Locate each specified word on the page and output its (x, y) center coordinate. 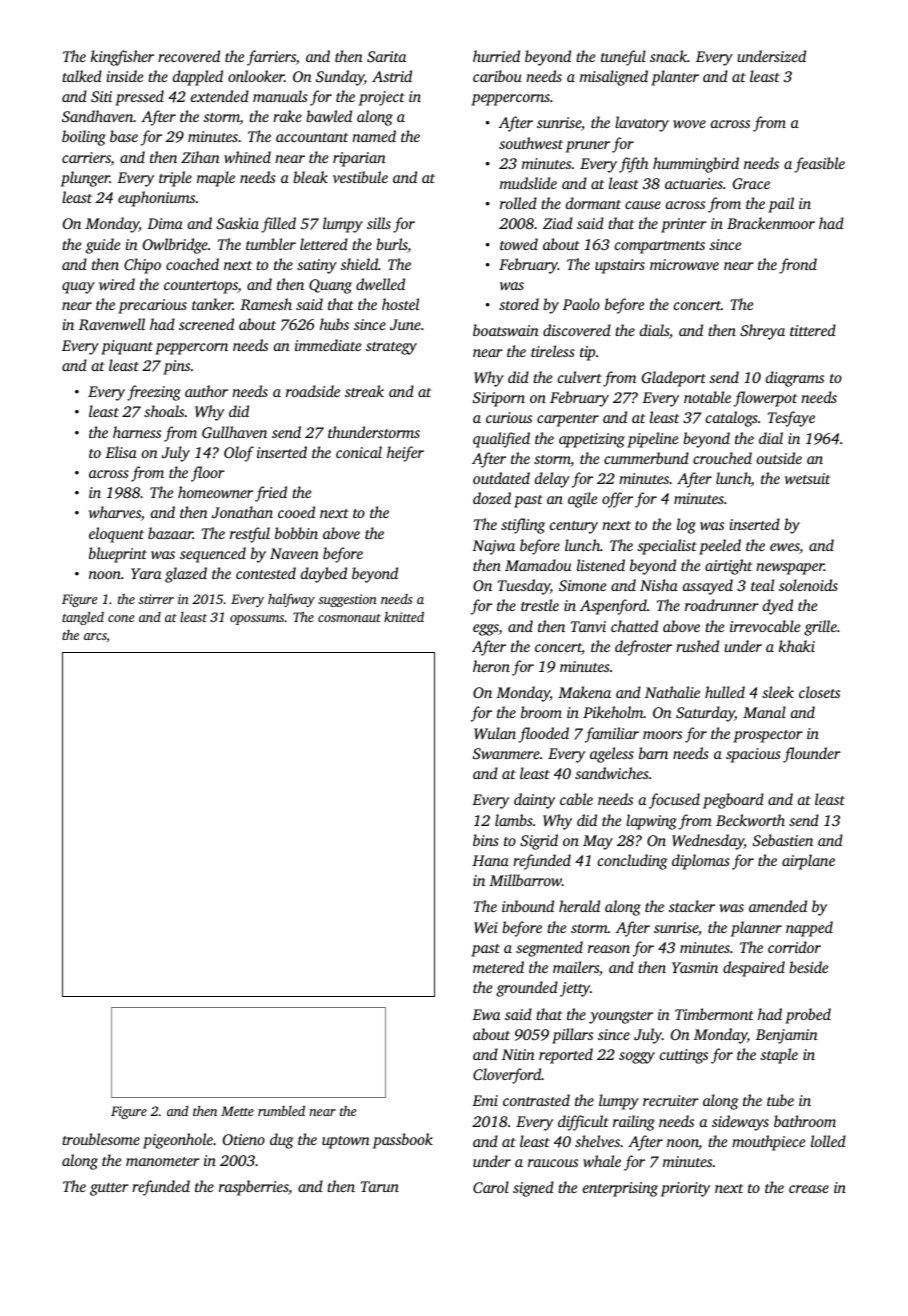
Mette (237, 1111)
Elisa (121, 452)
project (382, 98)
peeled (720, 547)
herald (579, 906)
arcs (95, 636)
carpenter (568, 420)
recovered (189, 56)
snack (668, 56)
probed (808, 1016)
